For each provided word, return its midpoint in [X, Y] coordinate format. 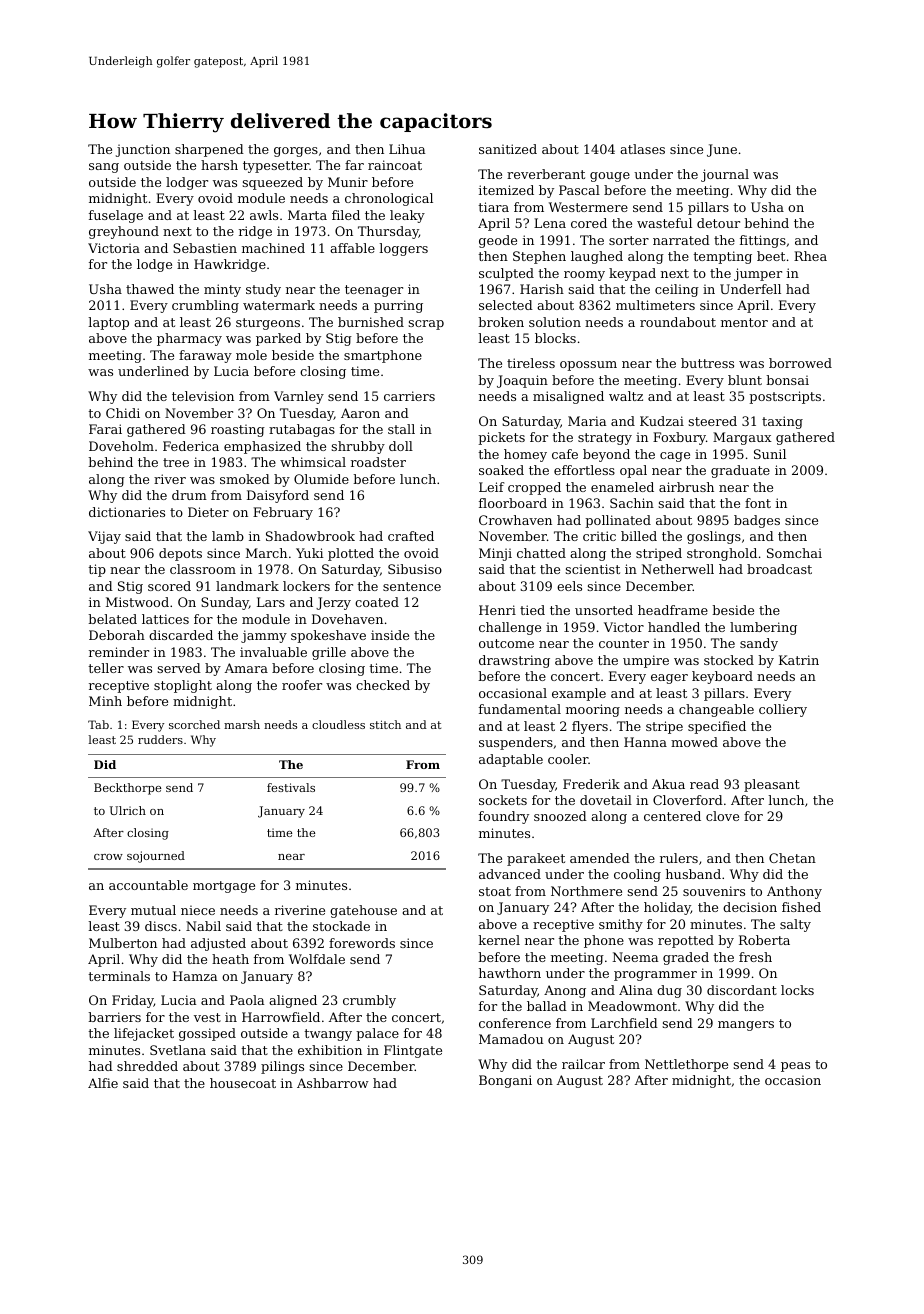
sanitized [508, 149]
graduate [740, 471]
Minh [105, 701]
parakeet [536, 859]
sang [104, 168]
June [722, 150]
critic [599, 536]
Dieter [208, 512]
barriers [114, 1017]
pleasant [772, 785]
